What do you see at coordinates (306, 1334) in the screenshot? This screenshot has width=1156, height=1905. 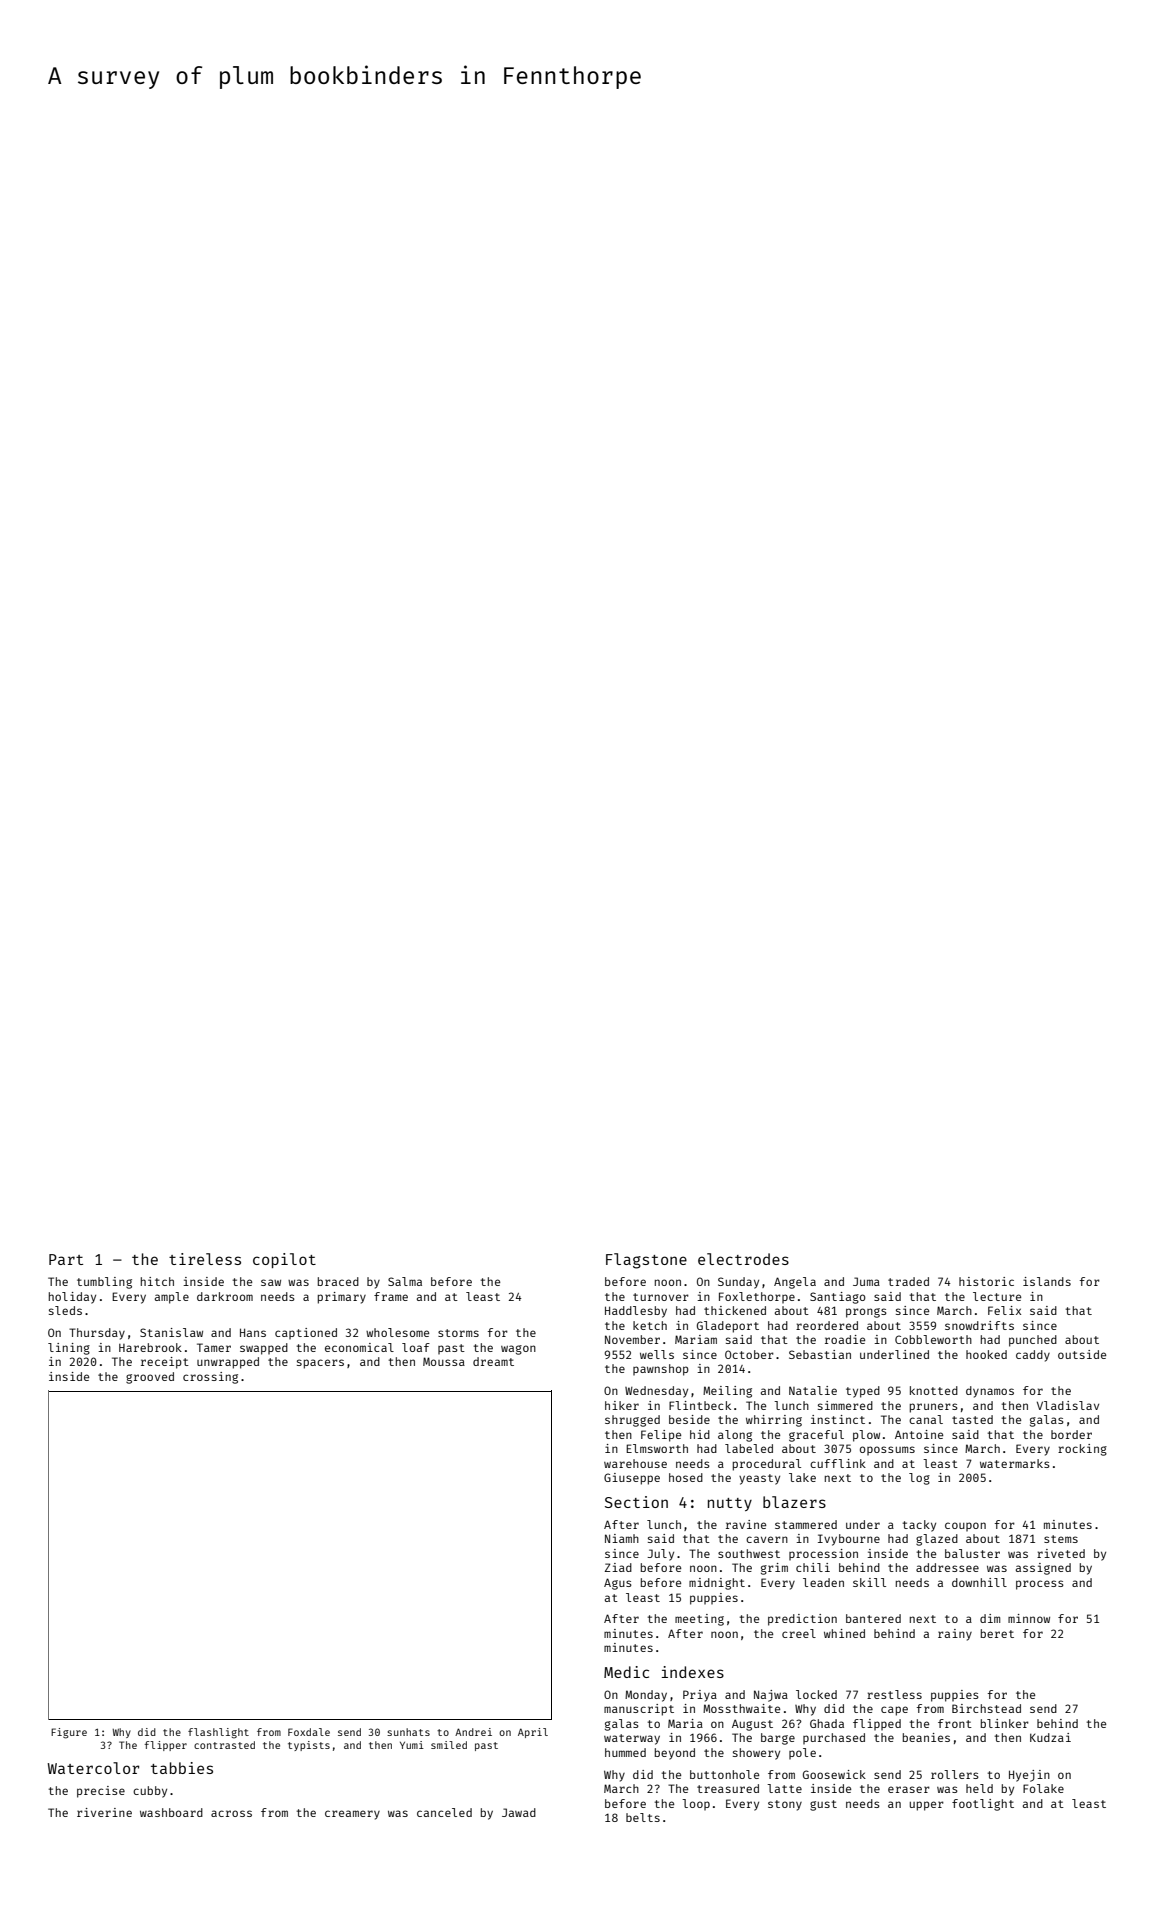 I see `captioned` at bounding box center [306, 1334].
